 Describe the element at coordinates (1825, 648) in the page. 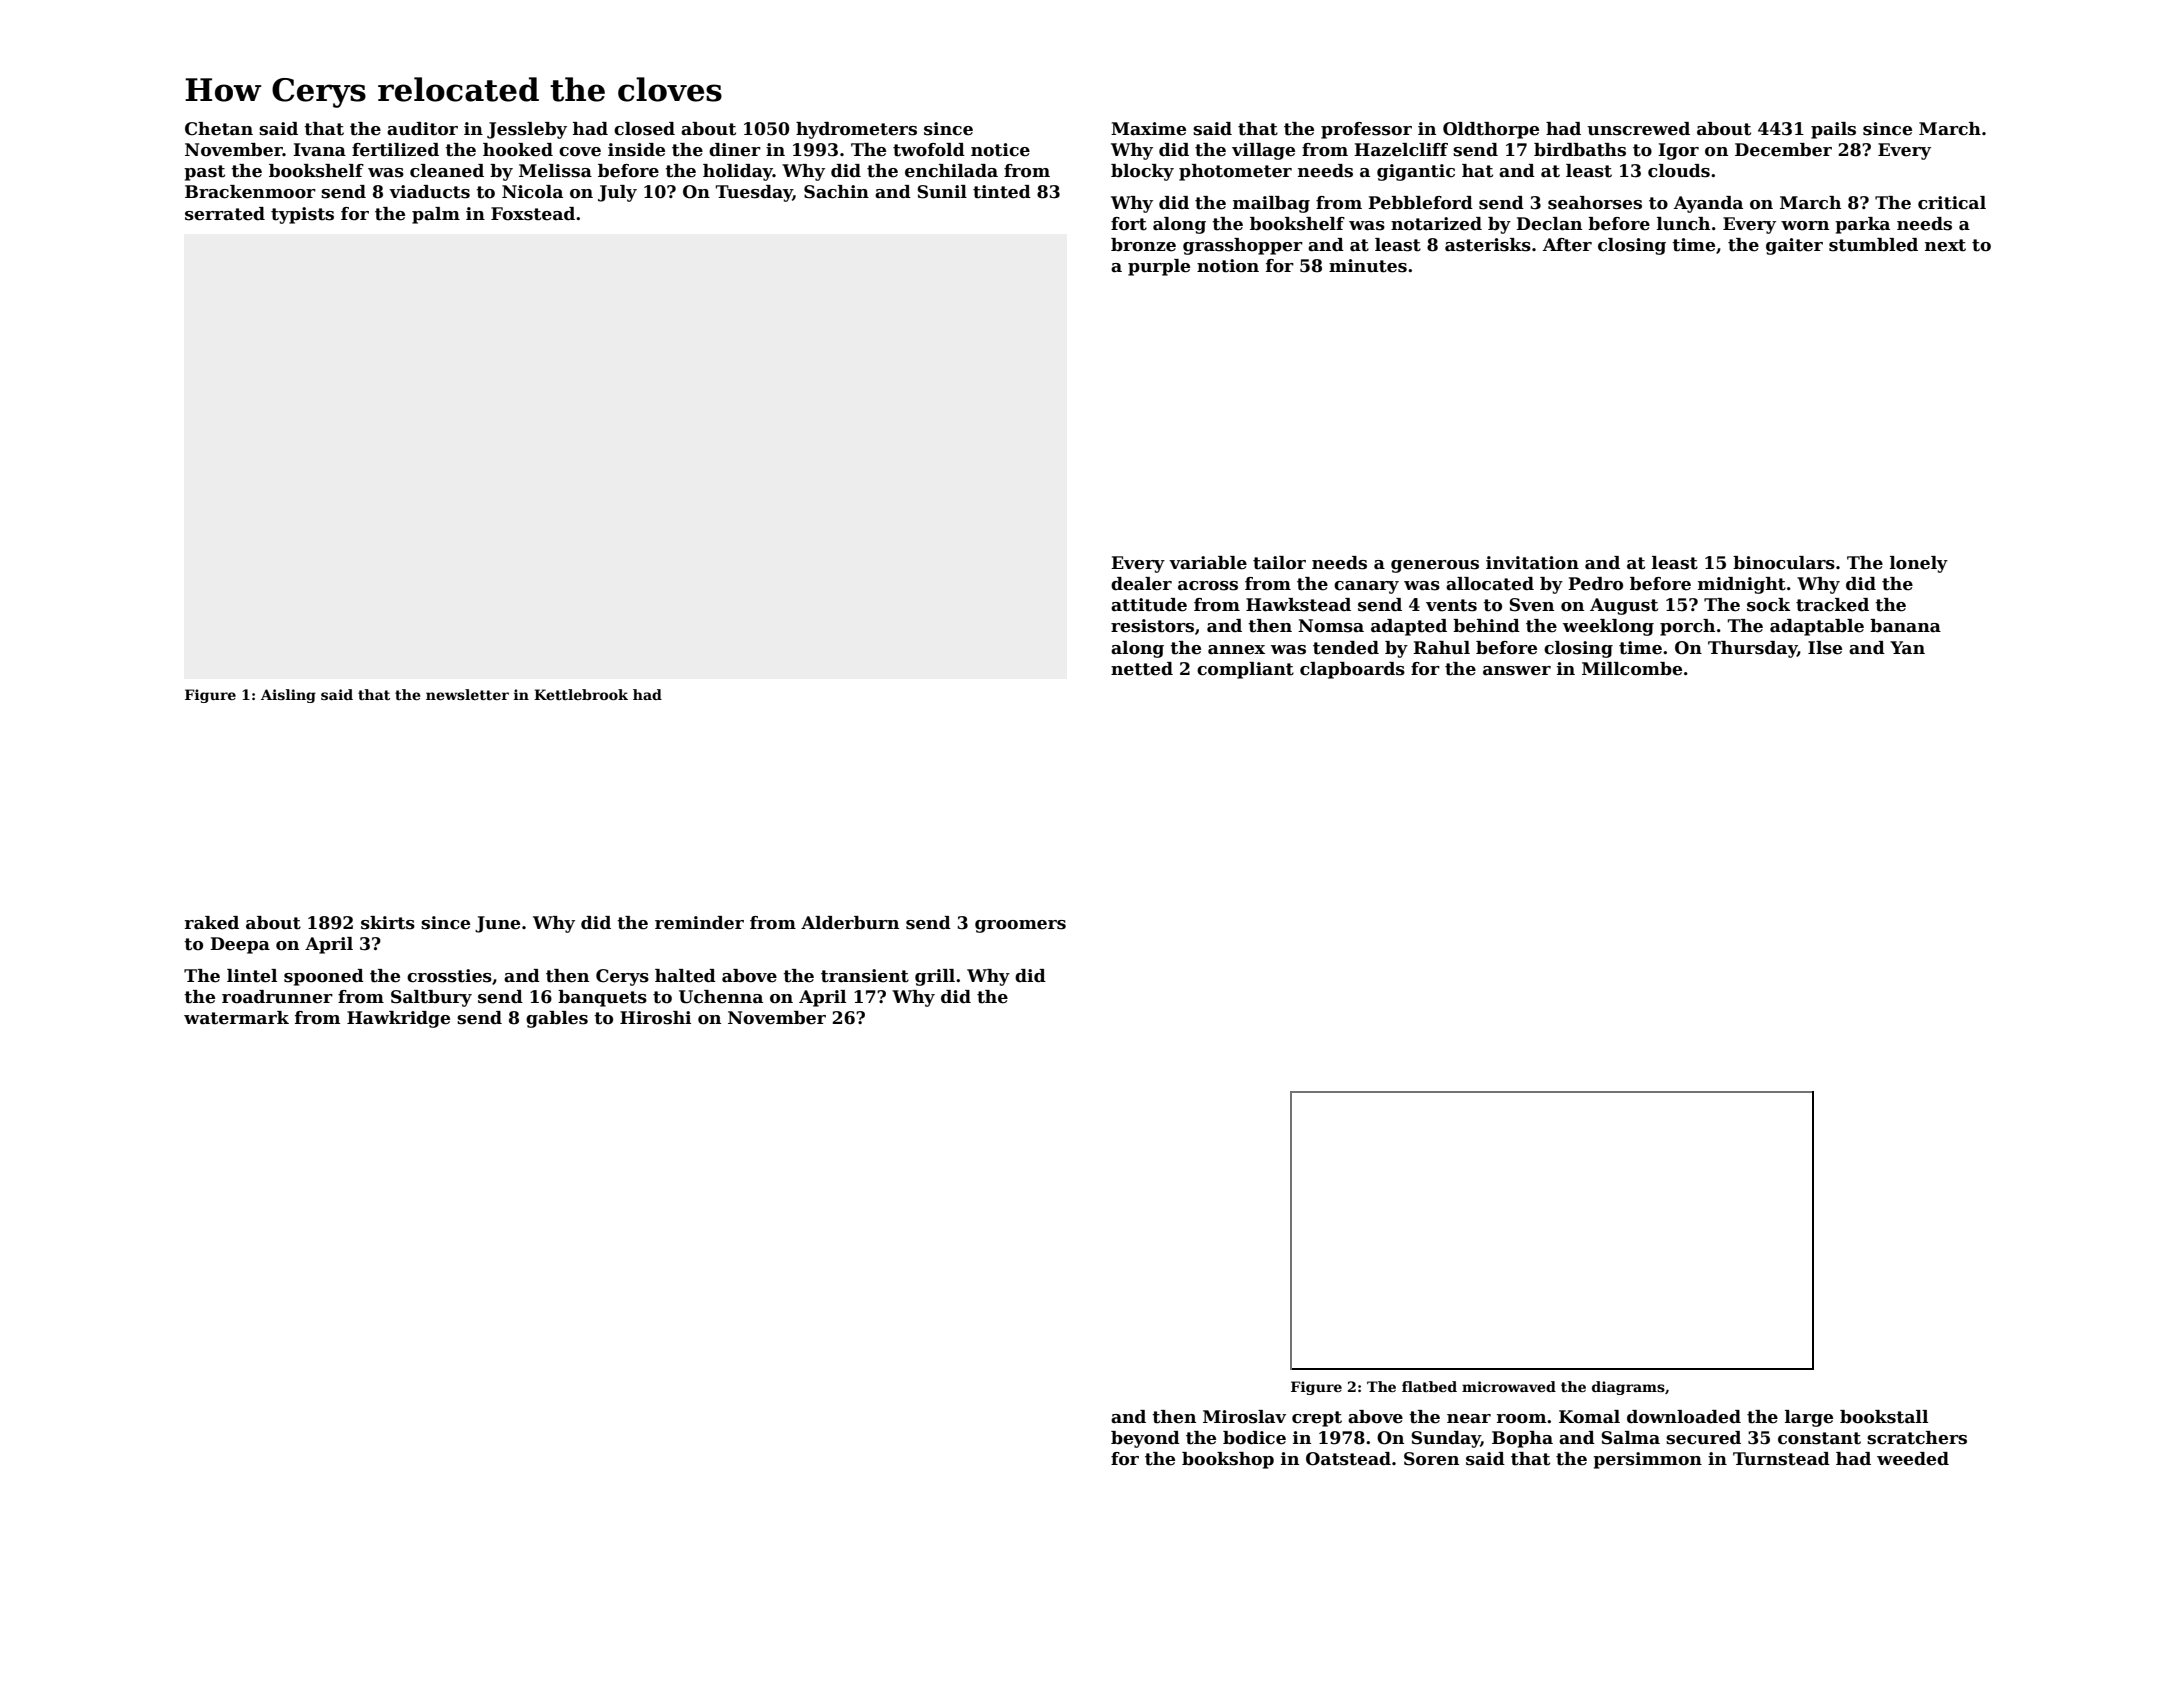

I see `Ilse` at that location.
